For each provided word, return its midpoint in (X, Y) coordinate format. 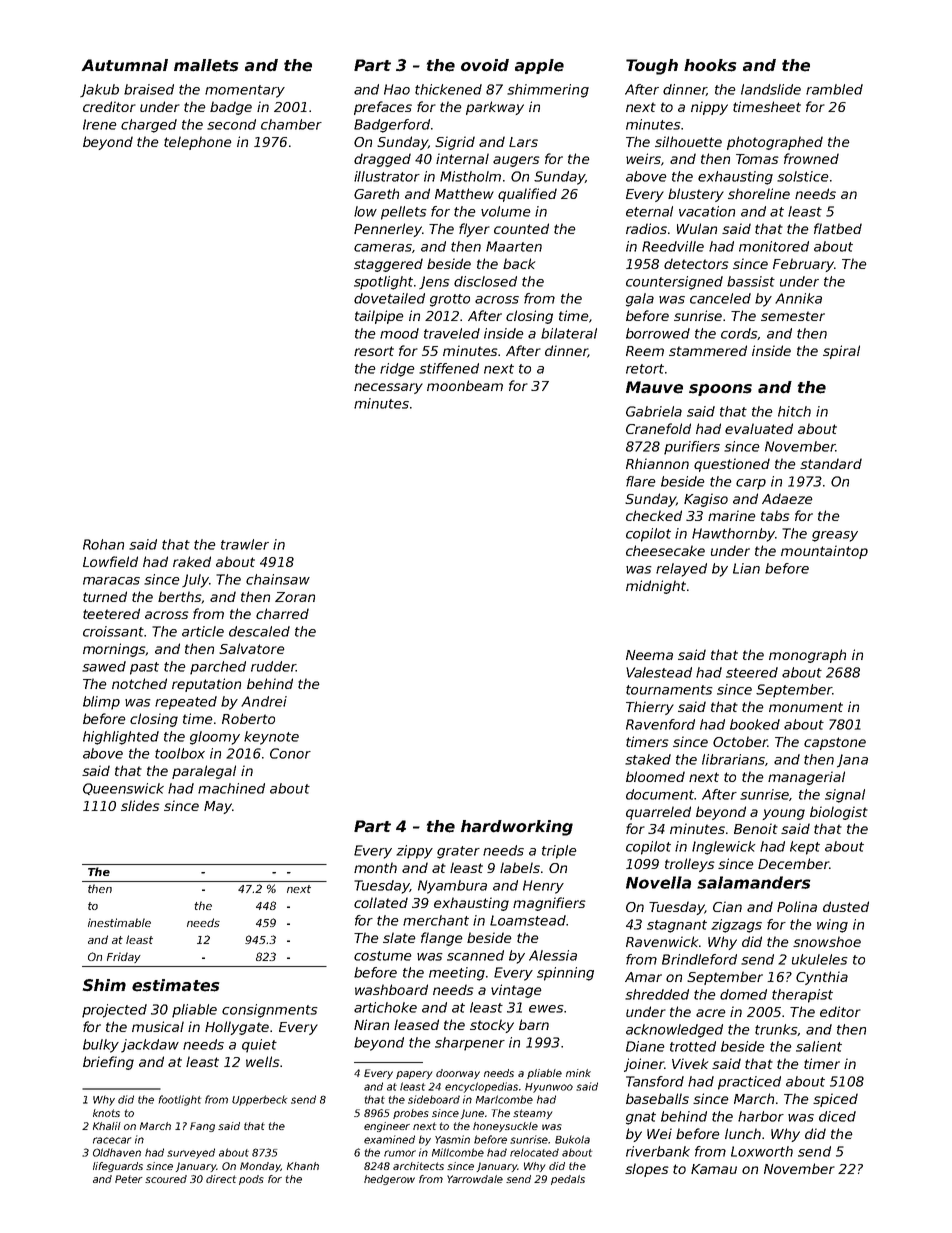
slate (399, 937)
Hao (397, 89)
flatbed (838, 228)
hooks (710, 65)
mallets (206, 65)
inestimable (119, 922)
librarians (734, 760)
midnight (656, 587)
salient (819, 1046)
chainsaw (278, 579)
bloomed (655, 776)
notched (139, 683)
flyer (474, 230)
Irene (100, 124)
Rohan (103, 544)
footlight (179, 1100)
